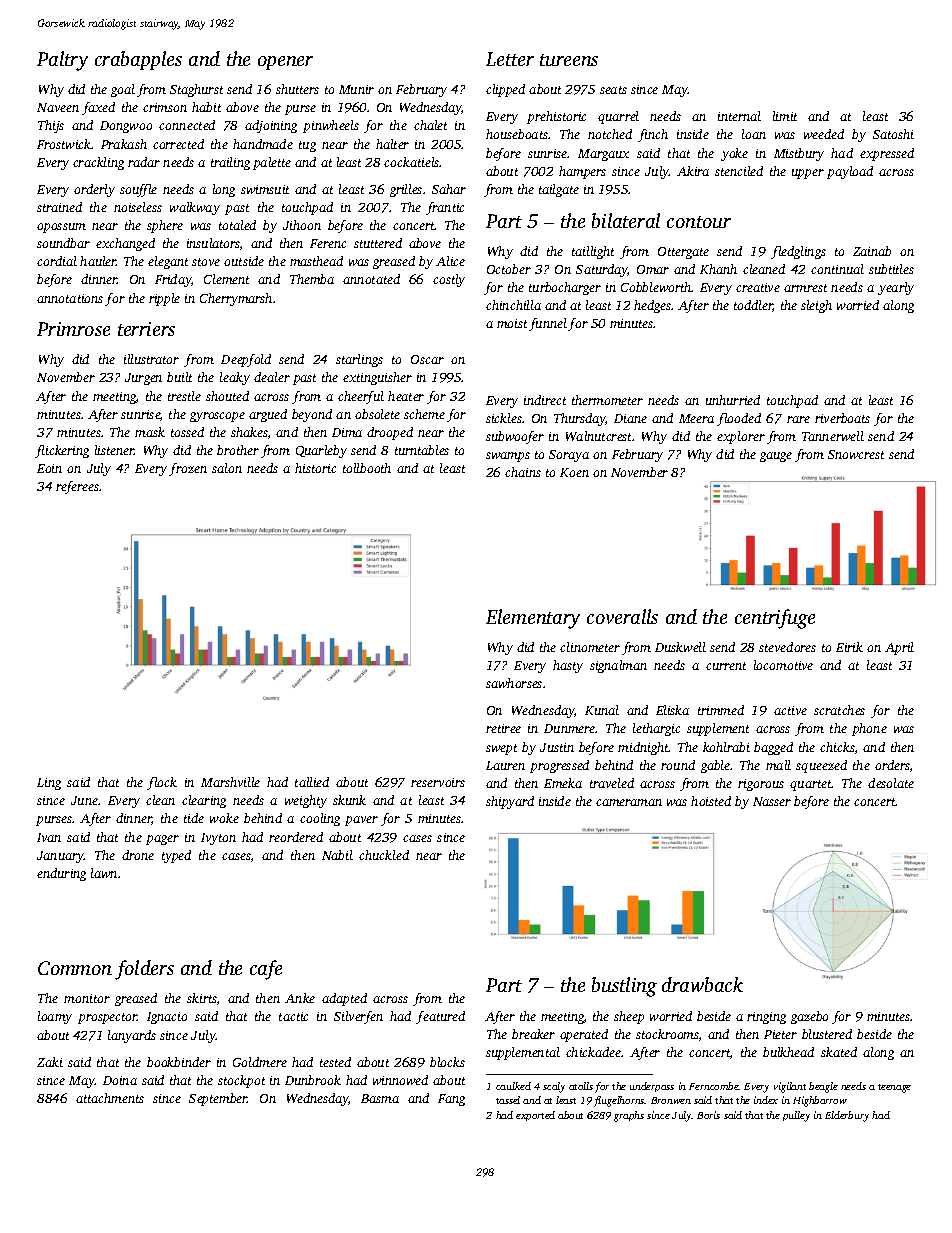  Describe the element at coordinates (150, 432) in the image. I see `mask` at that location.
